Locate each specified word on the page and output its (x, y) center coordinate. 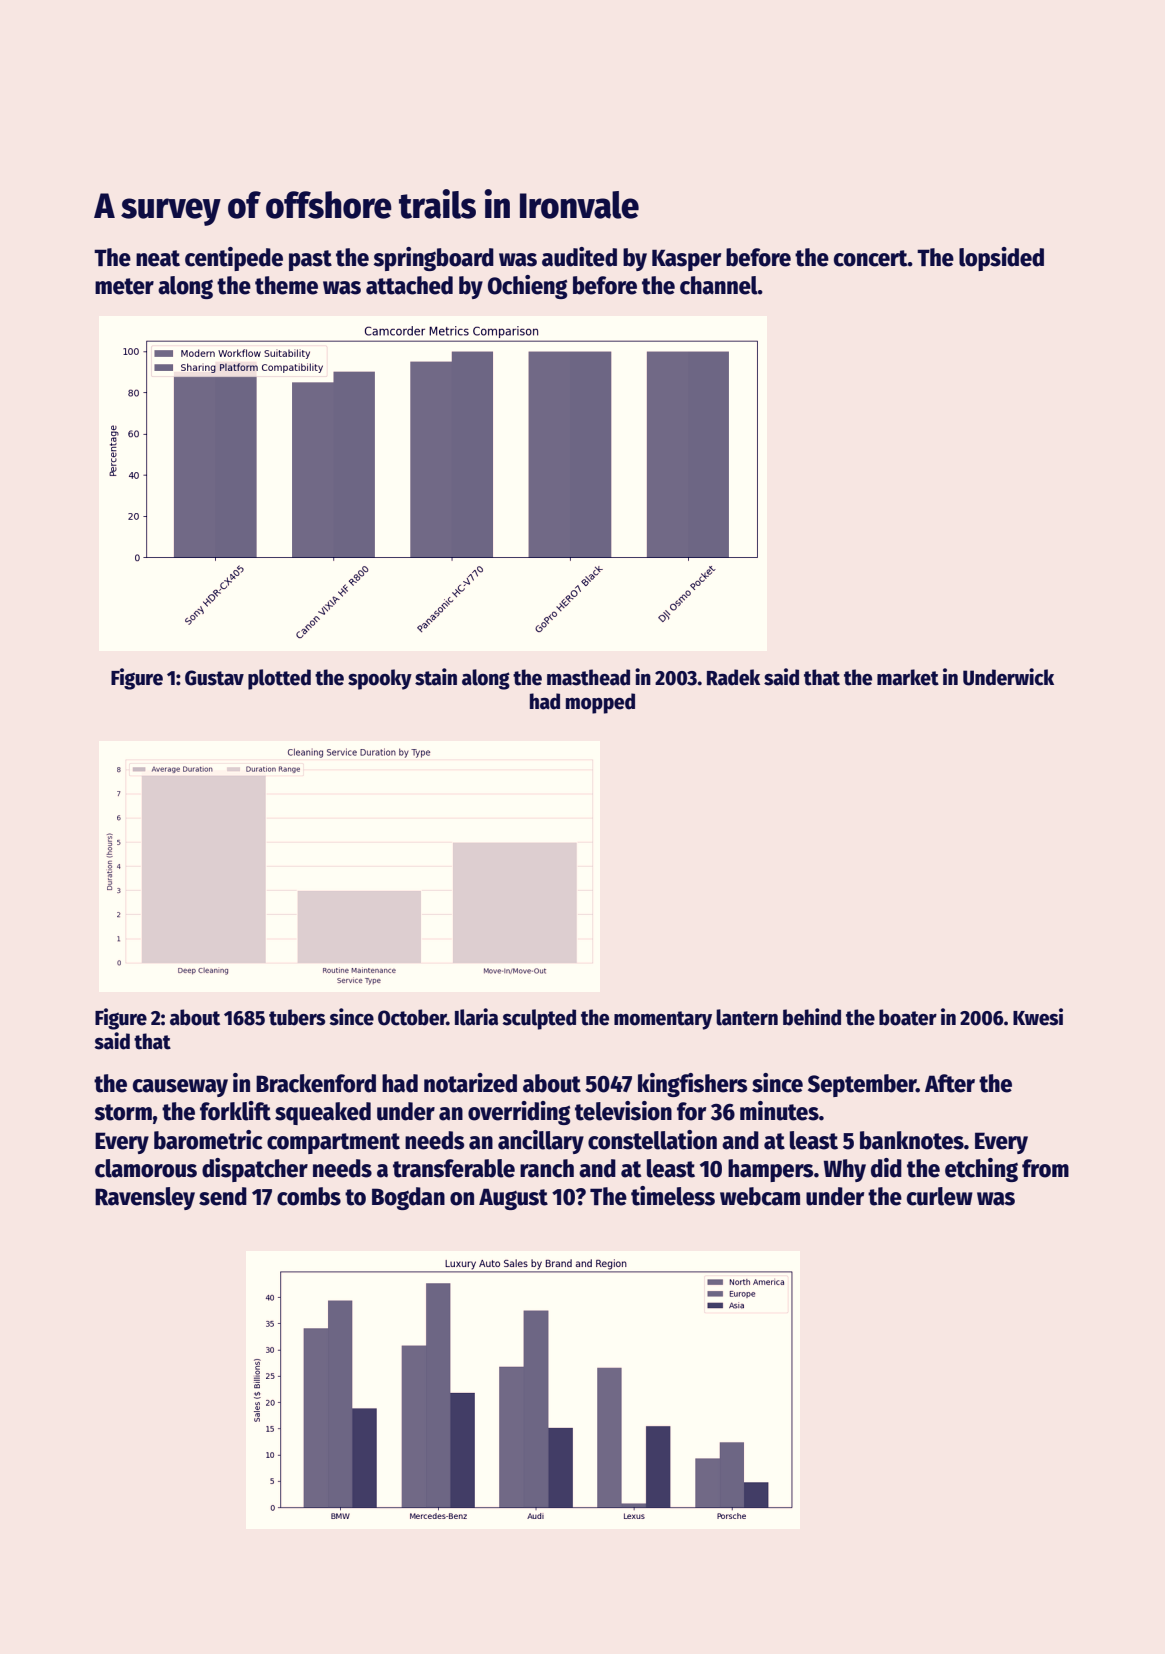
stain (436, 677)
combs (309, 1196)
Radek (733, 677)
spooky (380, 679)
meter (124, 286)
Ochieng (527, 287)
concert (871, 258)
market (908, 677)
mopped (600, 703)
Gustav (214, 678)
